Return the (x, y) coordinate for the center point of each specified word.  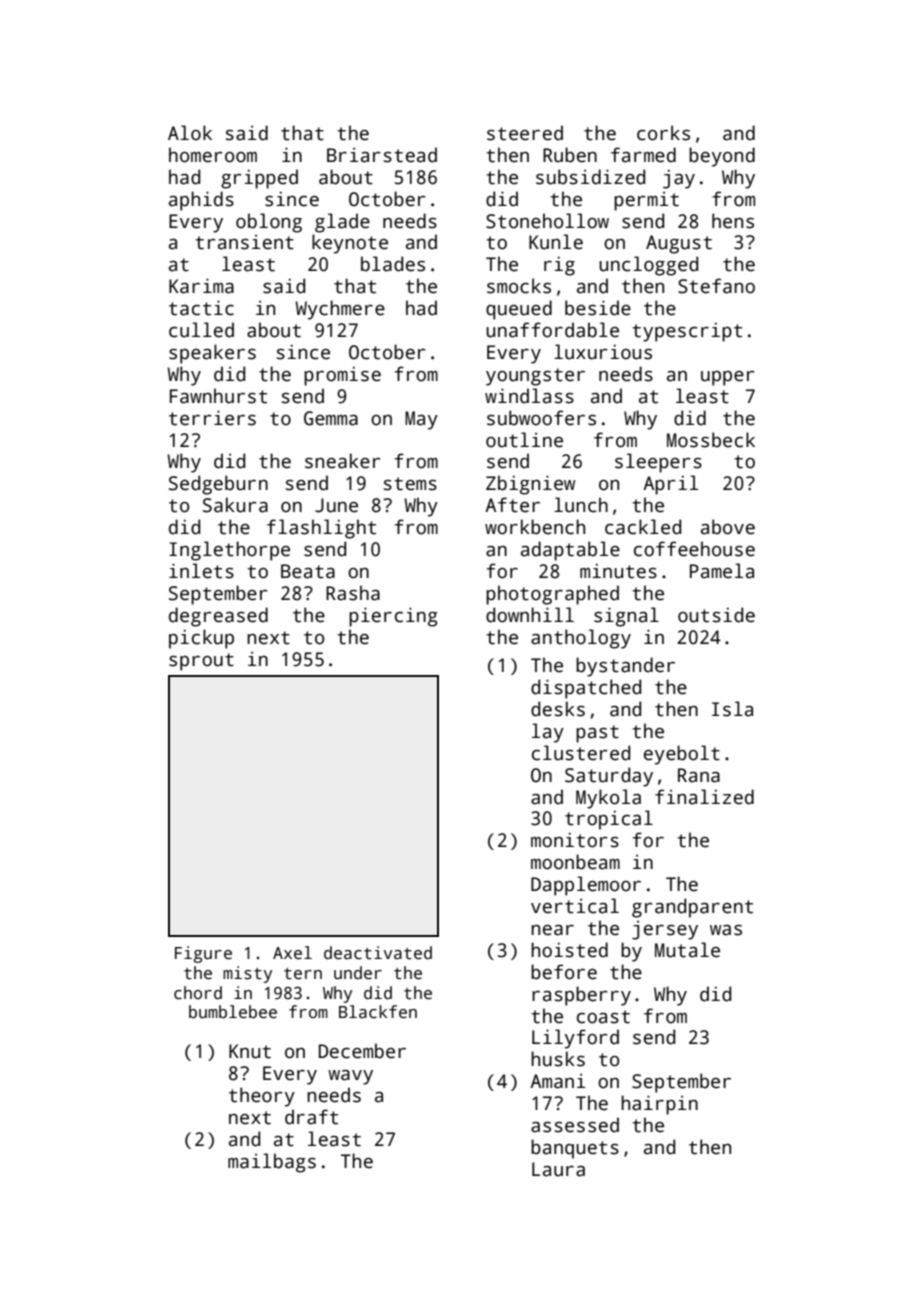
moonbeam (575, 862)
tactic (201, 308)
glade (342, 223)
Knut (250, 1051)
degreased (218, 617)
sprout (201, 662)
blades (393, 264)
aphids (201, 201)
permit (646, 201)
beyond (722, 157)
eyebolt (682, 755)
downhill (530, 615)
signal (626, 617)
